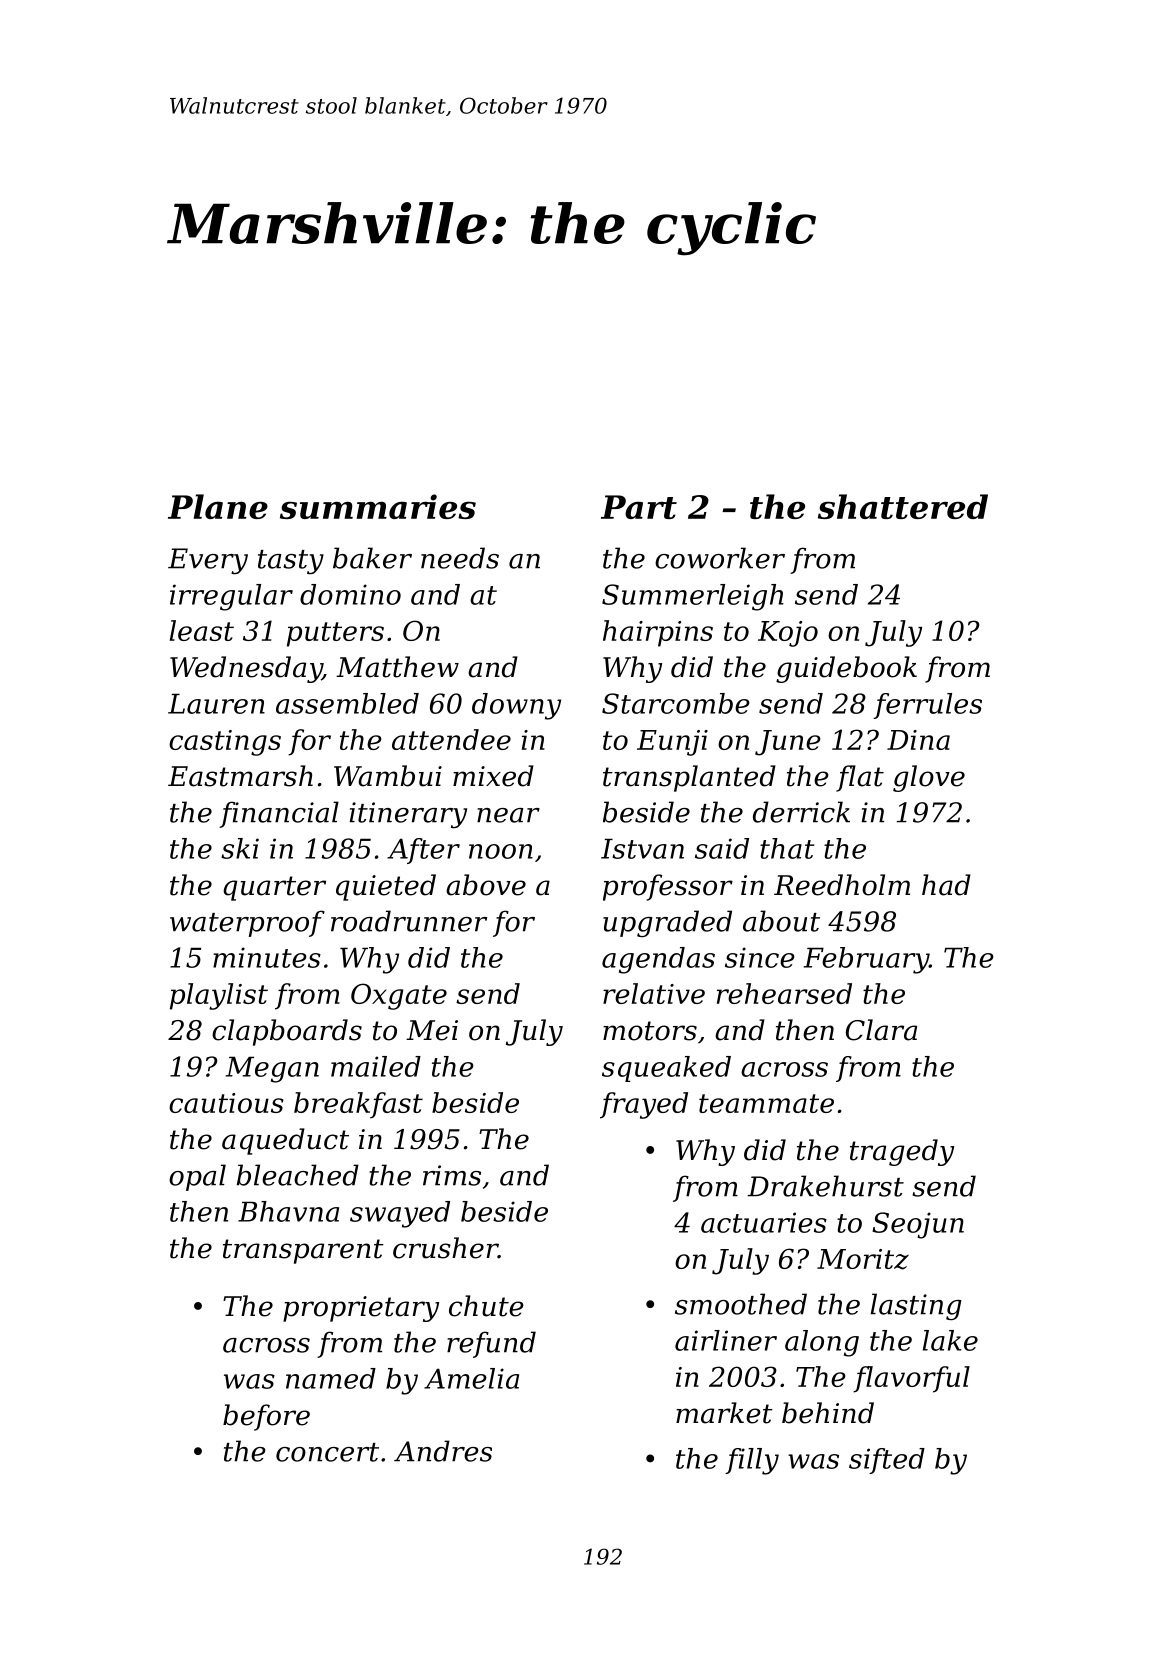 This image has width=1165, height=1654. I want to click on Summerleigh, so click(693, 597).
